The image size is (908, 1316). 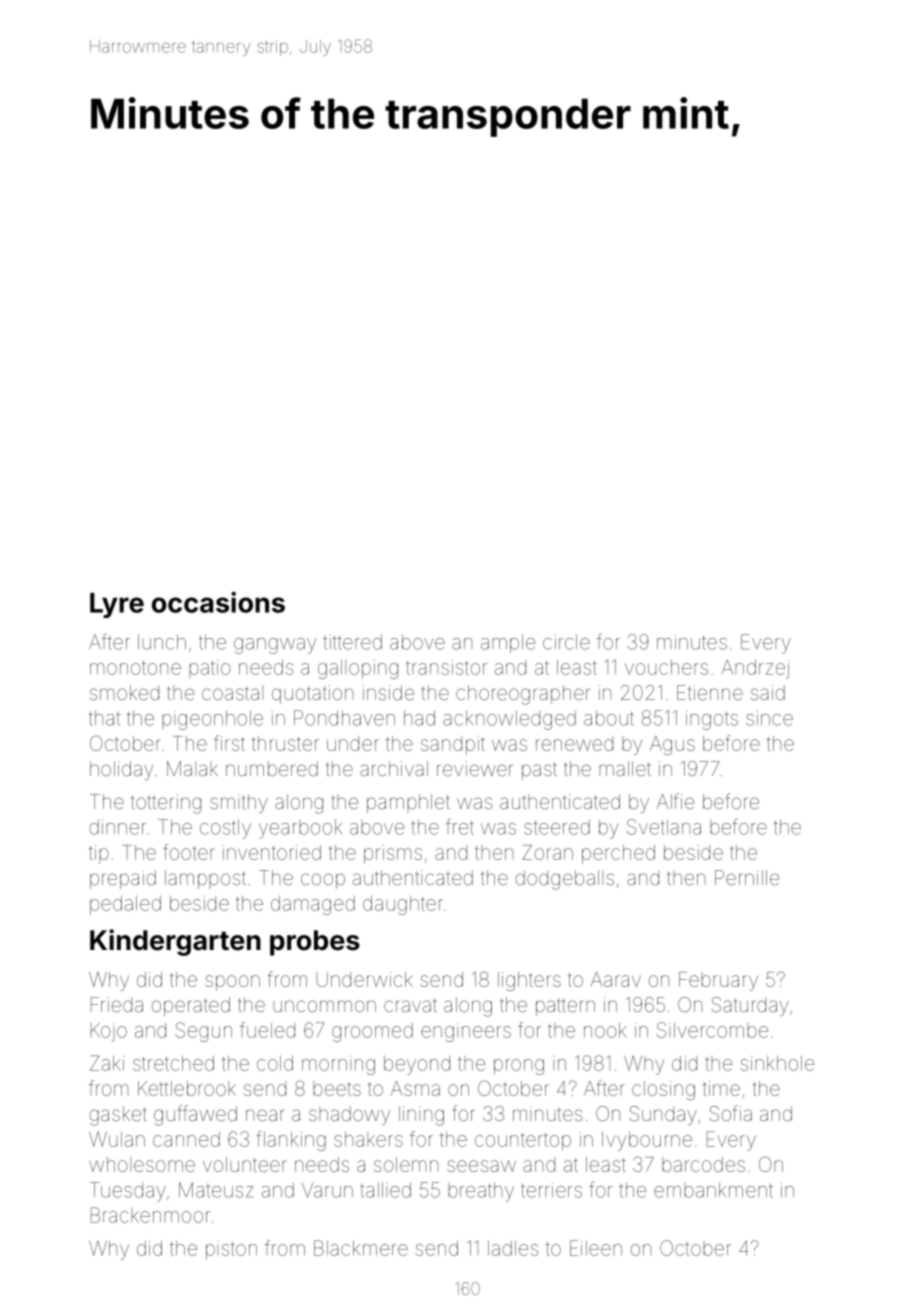 What do you see at coordinates (118, 1116) in the screenshot?
I see `gasket` at bounding box center [118, 1116].
